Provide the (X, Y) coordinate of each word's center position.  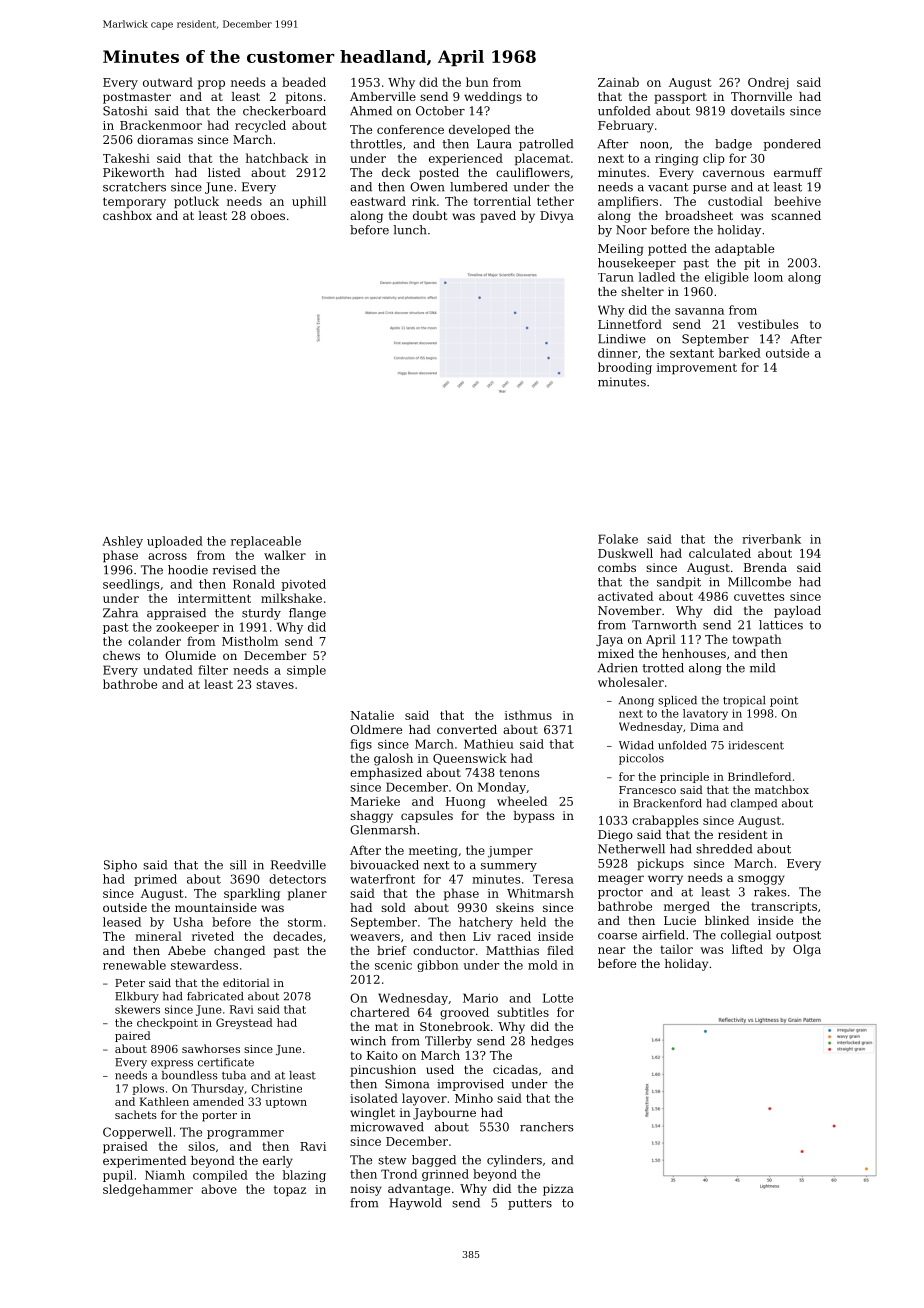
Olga (807, 950)
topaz (290, 1191)
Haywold (415, 1204)
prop (211, 85)
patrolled (546, 145)
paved (498, 217)
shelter (642, 291)
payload (797, 612)
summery (509, 867)
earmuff (798, 172)
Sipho (120, 866)
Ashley (122, 542)
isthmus (528, 715)
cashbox (127, 215)
